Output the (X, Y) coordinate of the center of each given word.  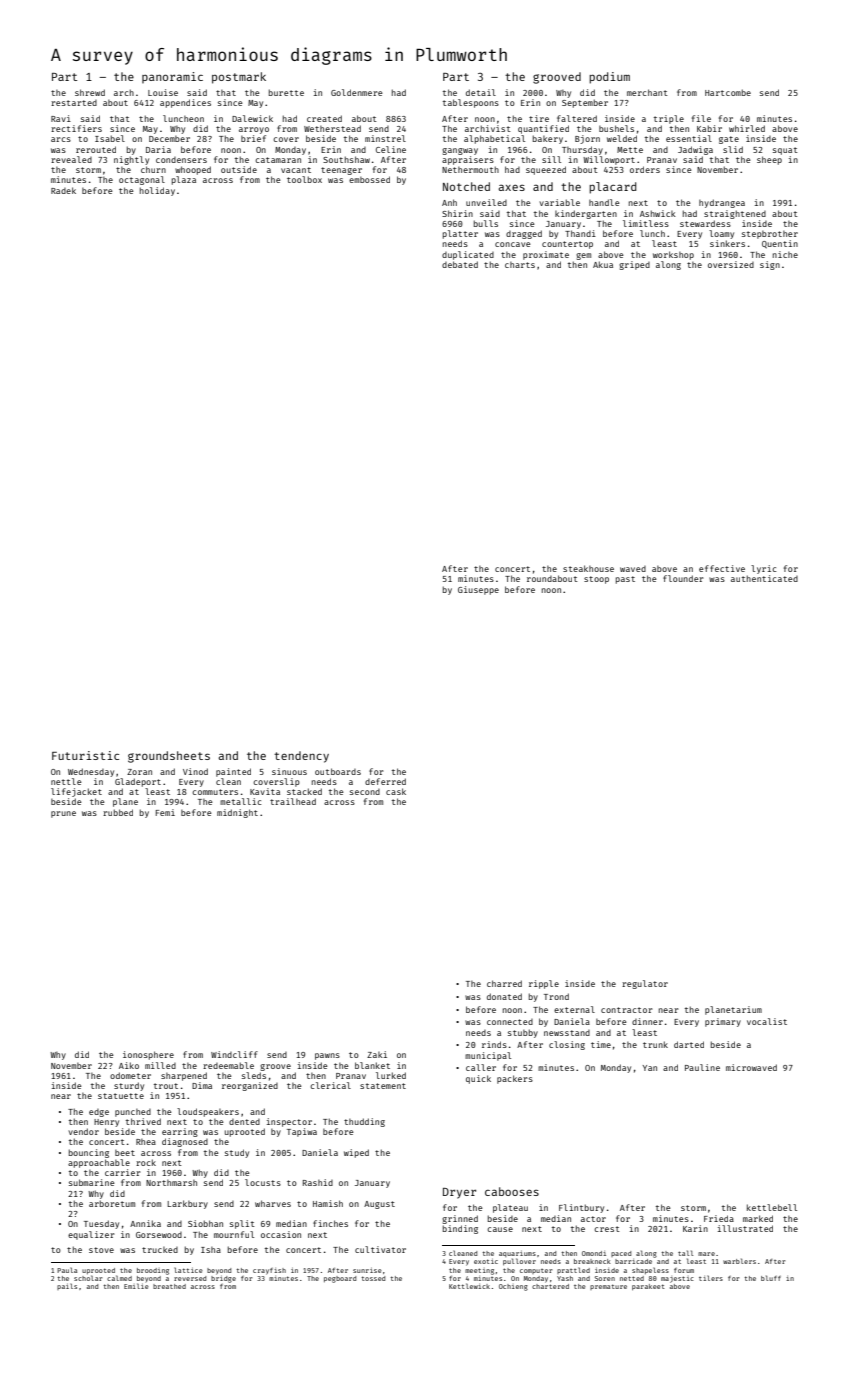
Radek (63, 190)
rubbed (118, 812)
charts (520, 265)
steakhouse (588, 568)
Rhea (146, 1142)
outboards (338, 771)
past (625, 580)
